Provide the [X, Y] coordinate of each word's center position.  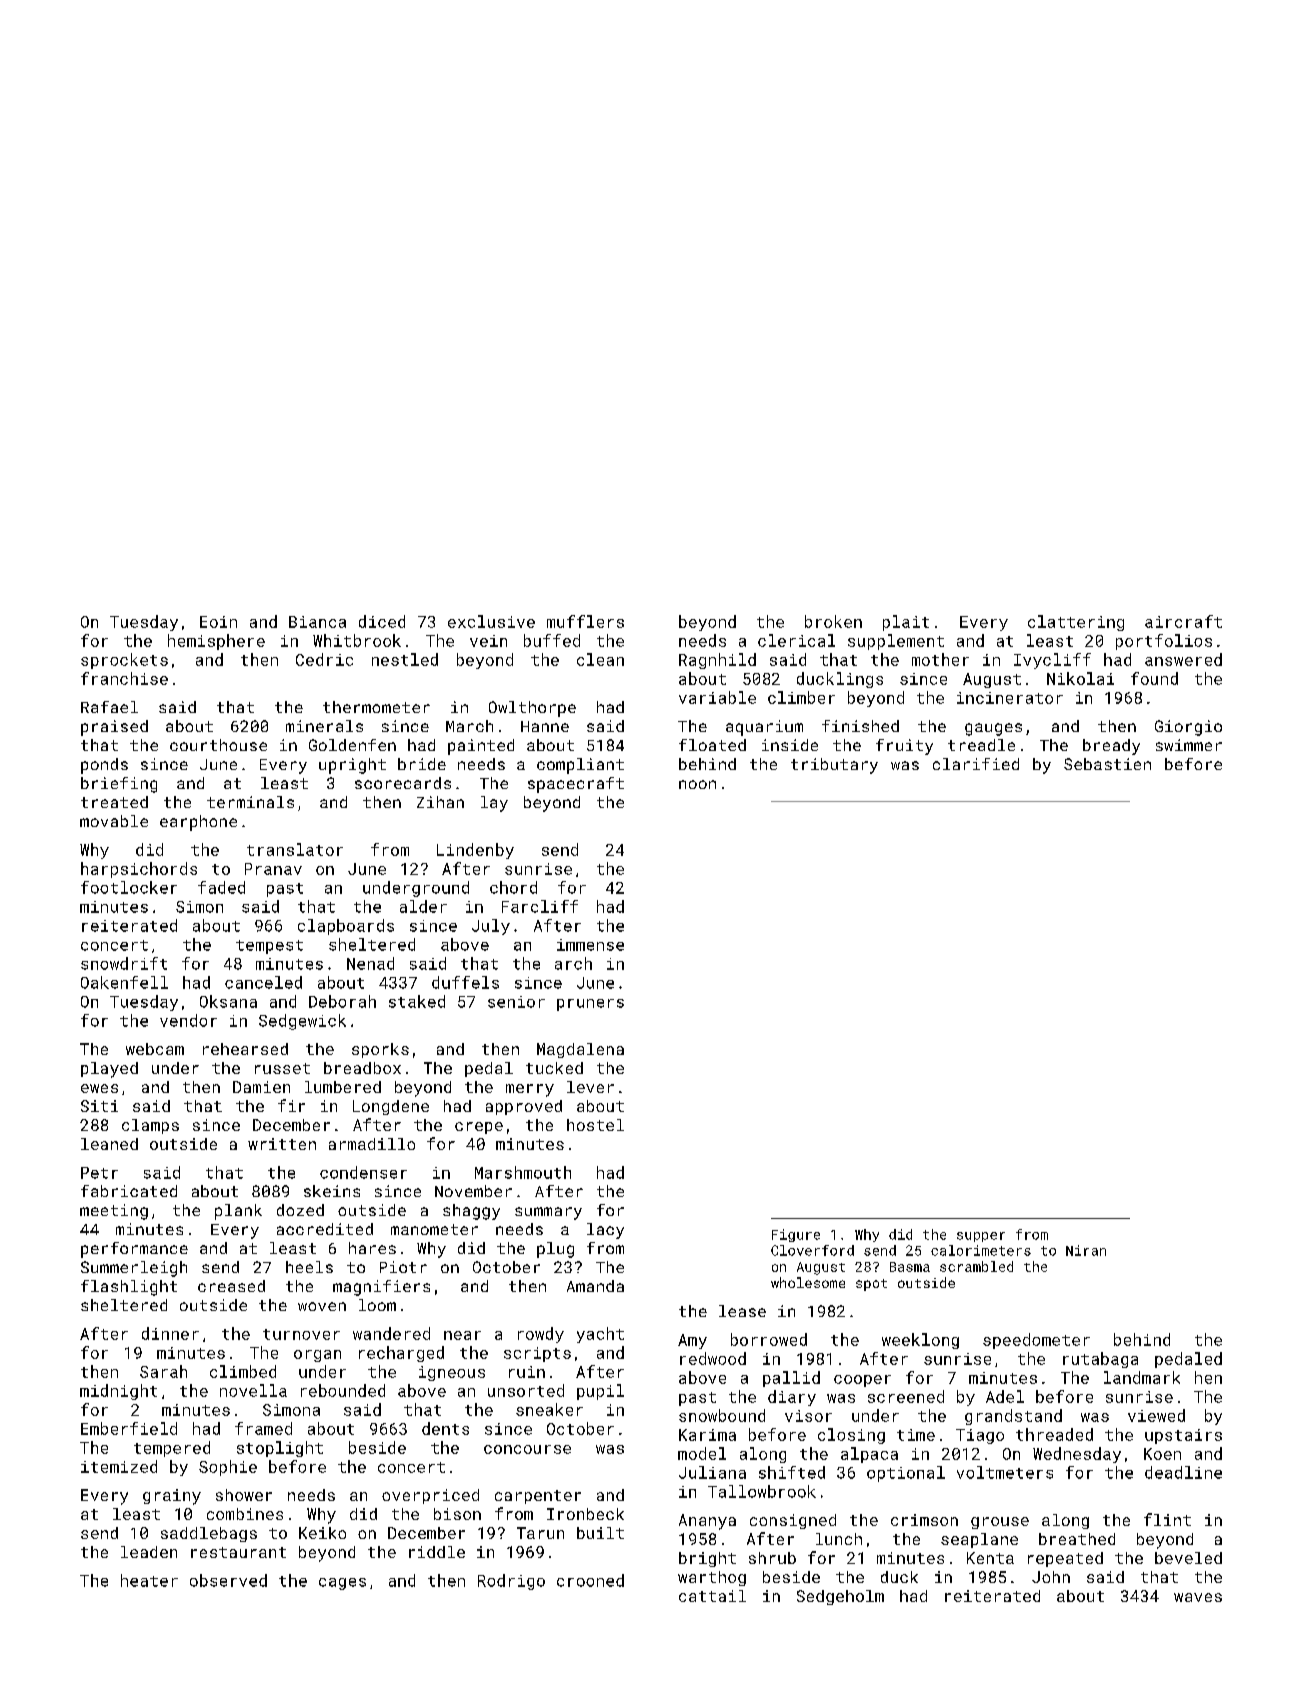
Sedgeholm [840, 1597]
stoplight [280, 1449]
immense [590, 945]
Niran [1086, 1250]
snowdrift [124, 963]
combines [245, 1514]
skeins [332, 1191]
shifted [792, 1472]
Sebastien [1107, 764]
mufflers [585, 621]
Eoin [218, 622]
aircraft [1183, 621]
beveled [1188, 1558]
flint [1167, 1519]
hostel [595, 1125]
